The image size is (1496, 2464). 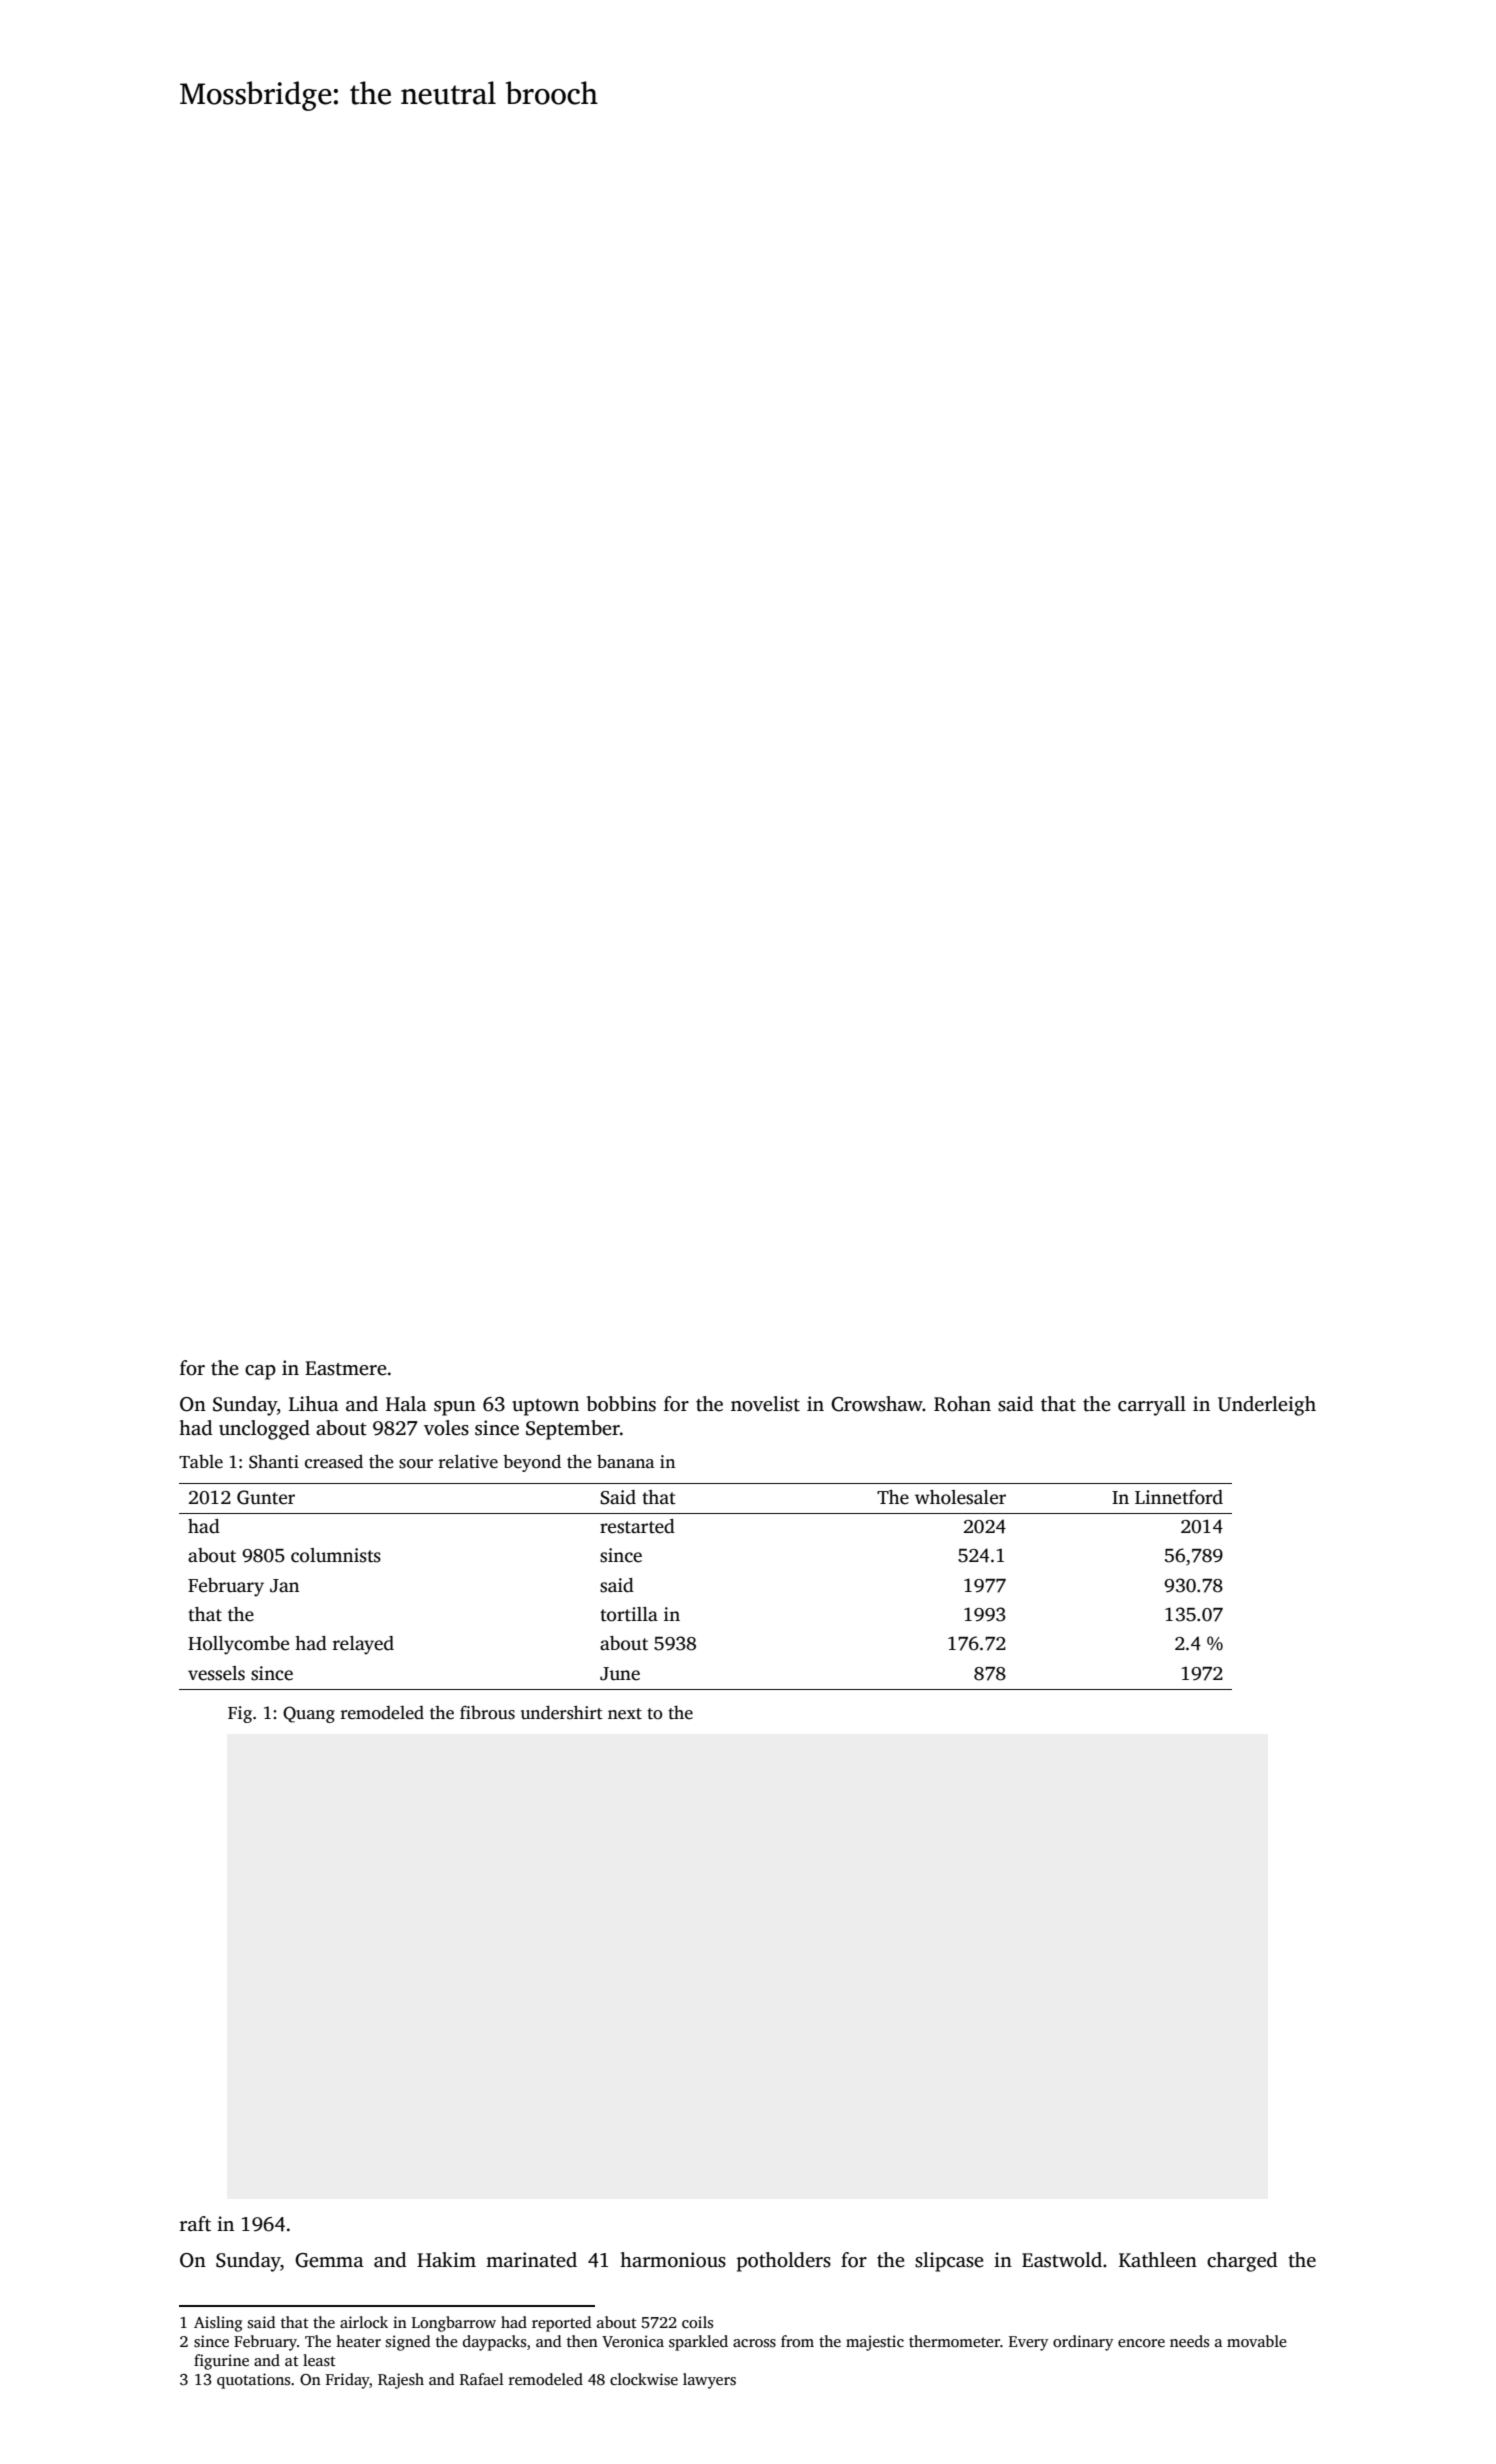 I want to click on wholesaler, so click(x=960, y=1497).
